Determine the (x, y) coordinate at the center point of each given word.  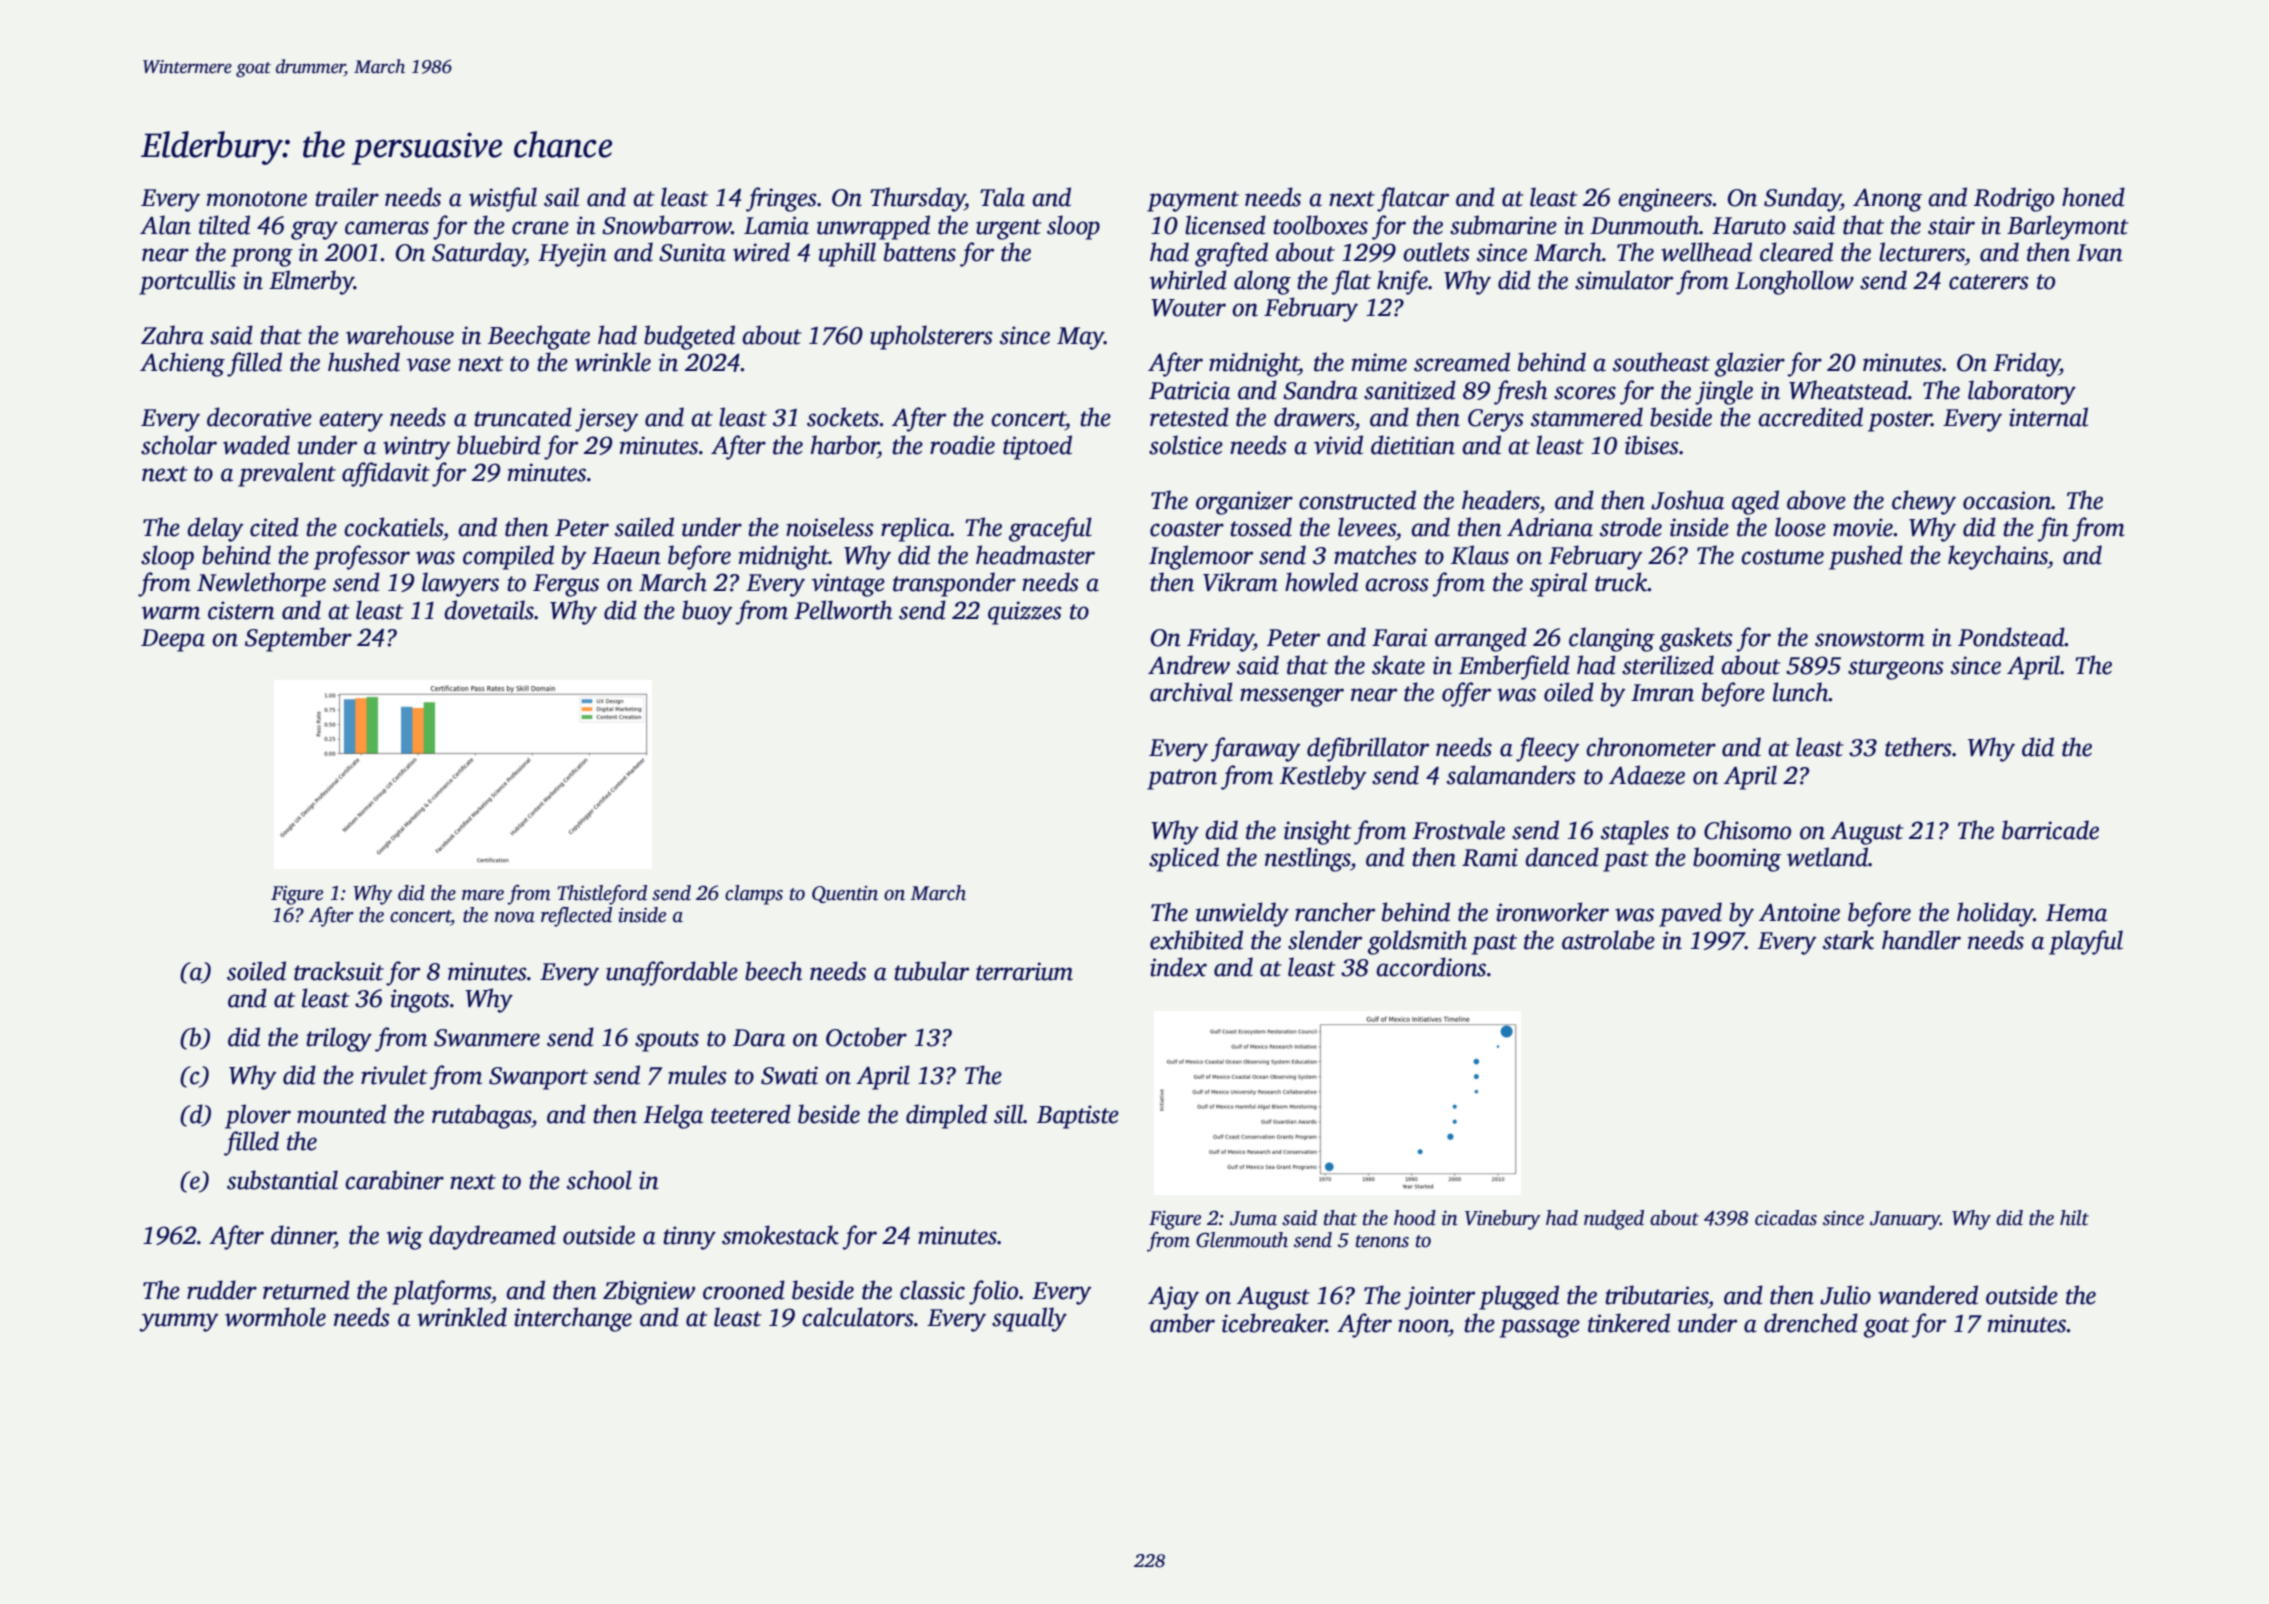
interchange (573, 1319)
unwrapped (873, 227)
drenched (1811, 1323)
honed (2093, 197)
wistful (503, 199)
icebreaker (1274, 1323)
